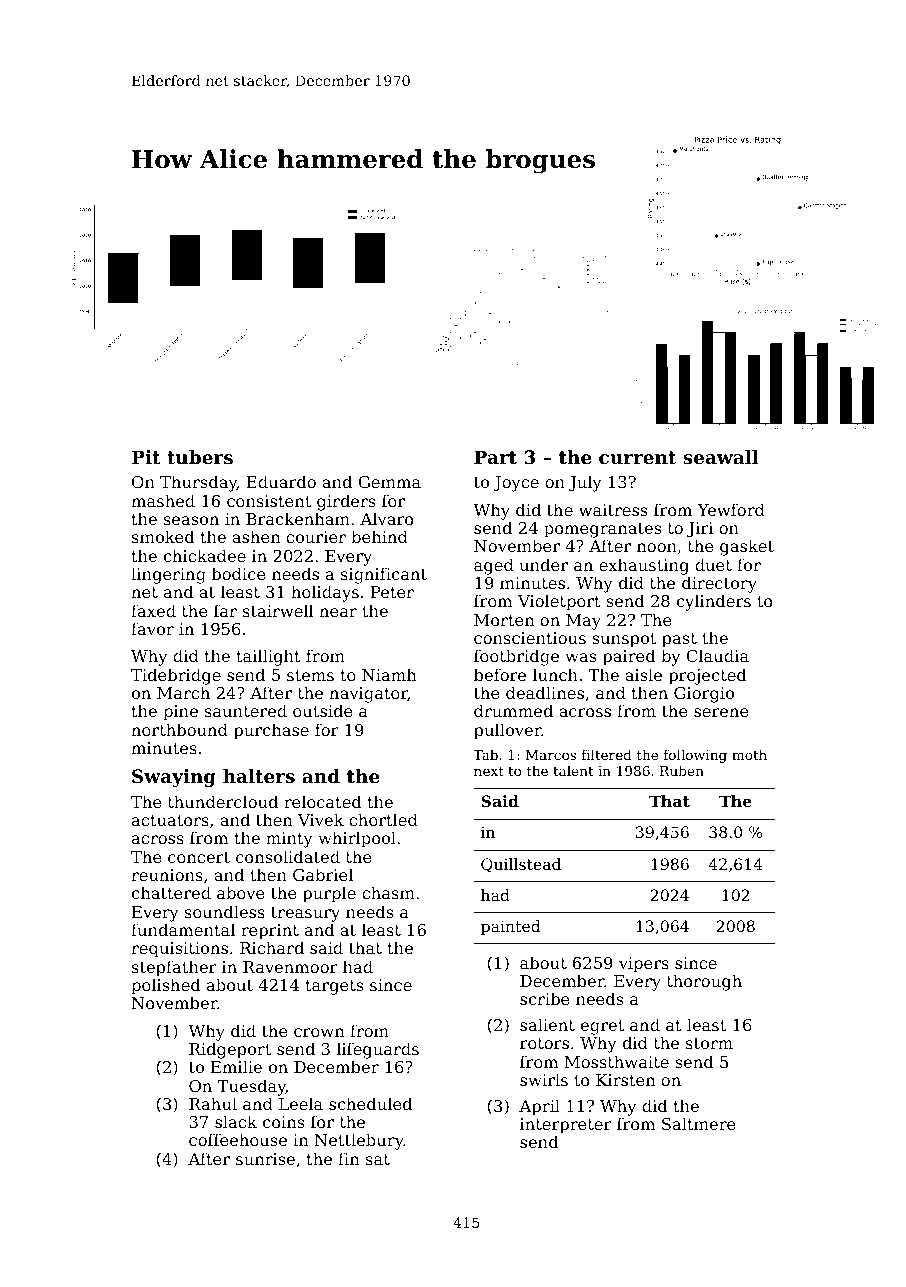 This image has width=906, height=1287. Describe the element at coordinates (695, 756) in the image. I see `following` at that location.
